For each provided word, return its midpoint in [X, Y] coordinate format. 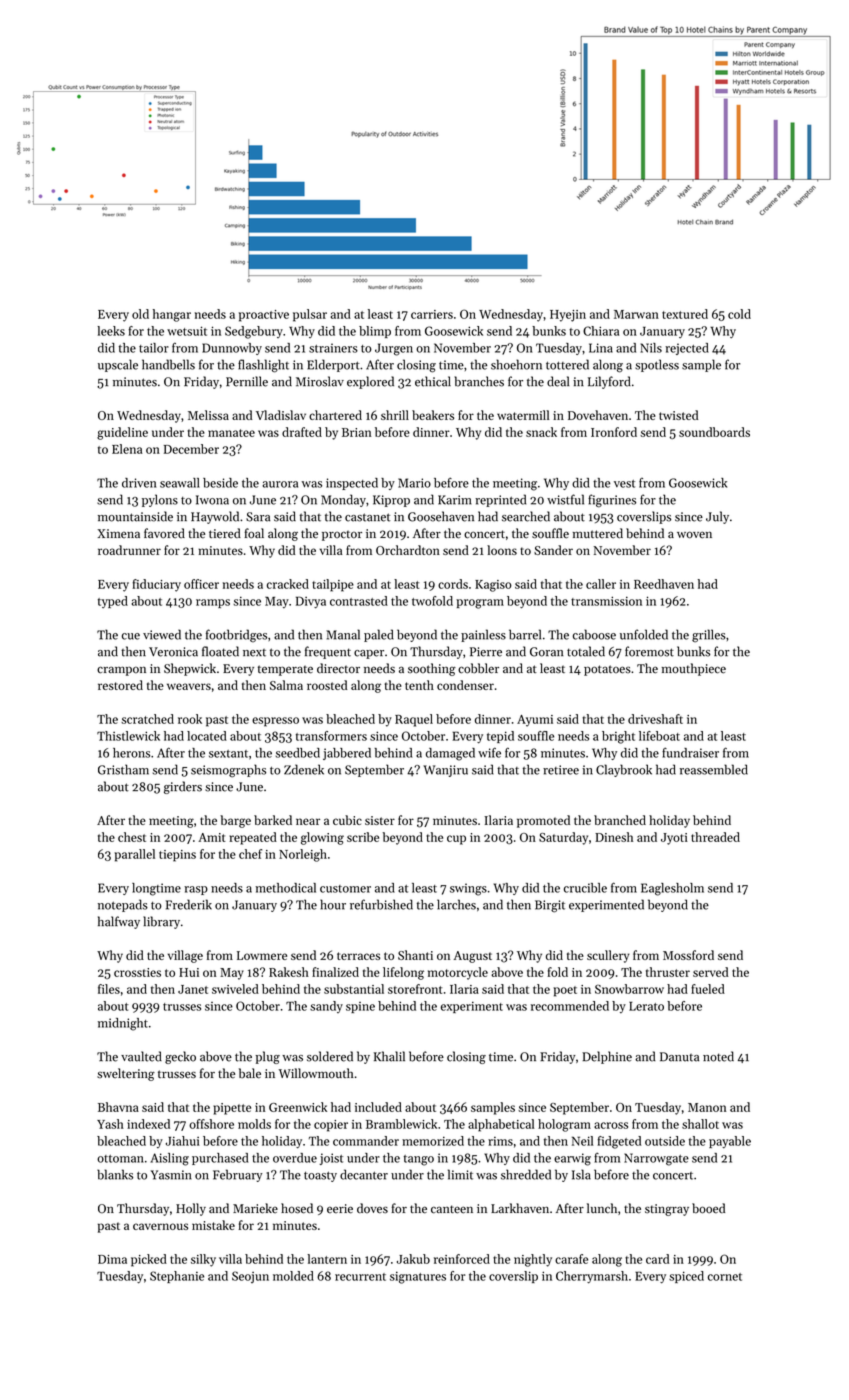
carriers [432, 314]
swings [468, 889]
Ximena [119, 533]
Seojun [250, 1277]
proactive [264, 316]
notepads [123, 905]
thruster [668, 972]
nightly [533, 1260]
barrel [525, 634]
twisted [678, 415]
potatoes [607, 670]
